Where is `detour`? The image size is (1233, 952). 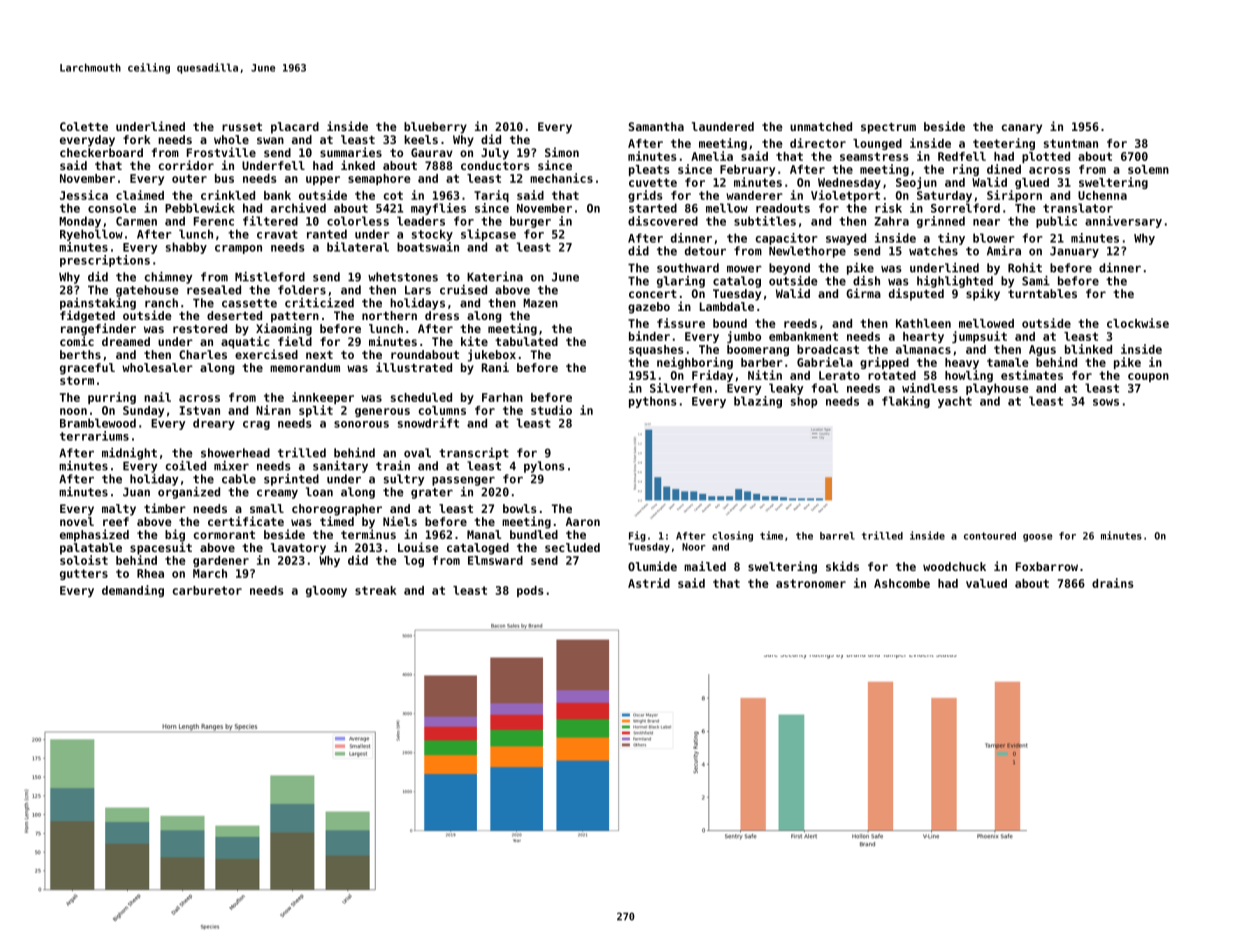 detour is located at coordinates (705, 251).
